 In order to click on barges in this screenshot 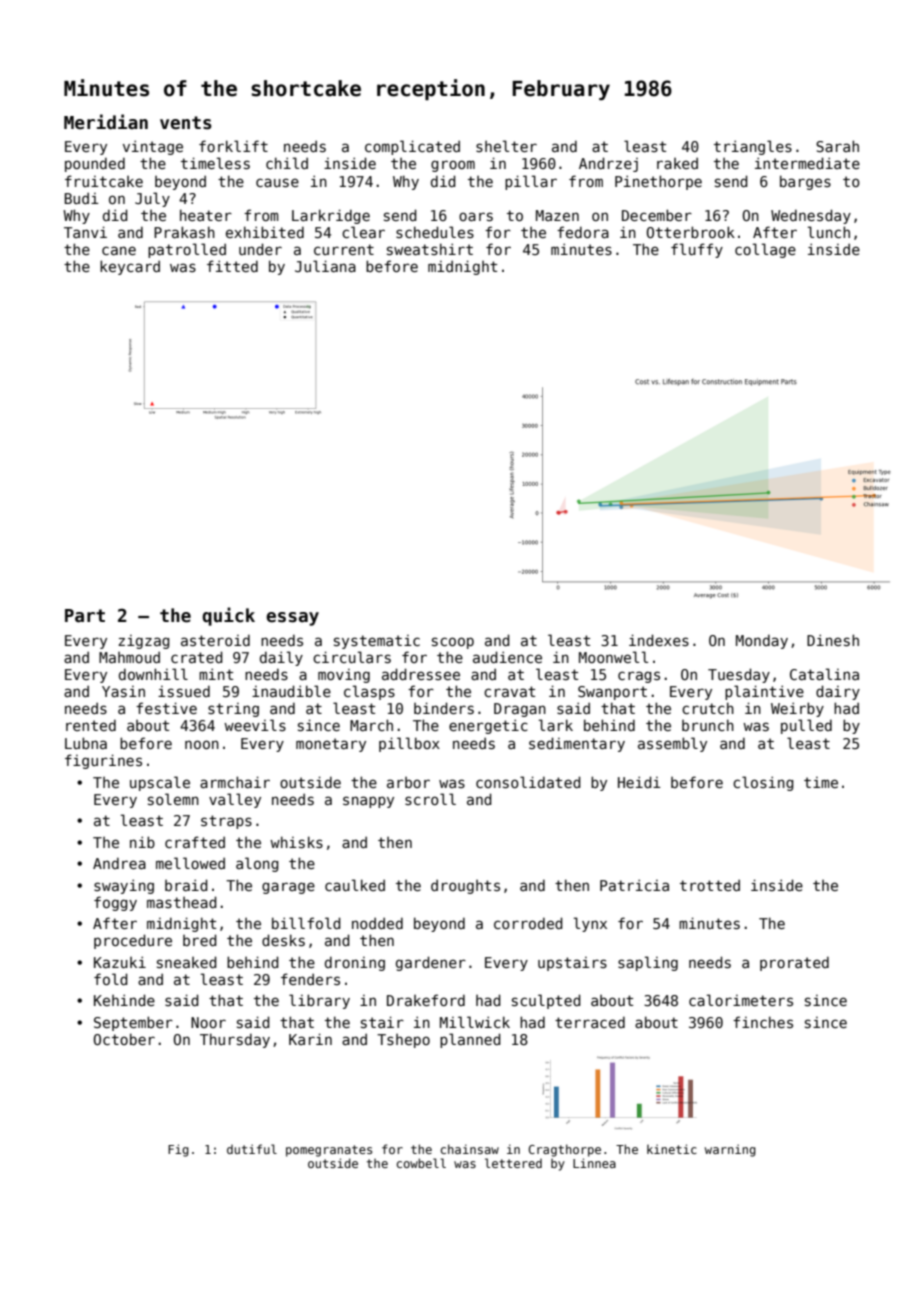, I will do `click(805, 182)`.
